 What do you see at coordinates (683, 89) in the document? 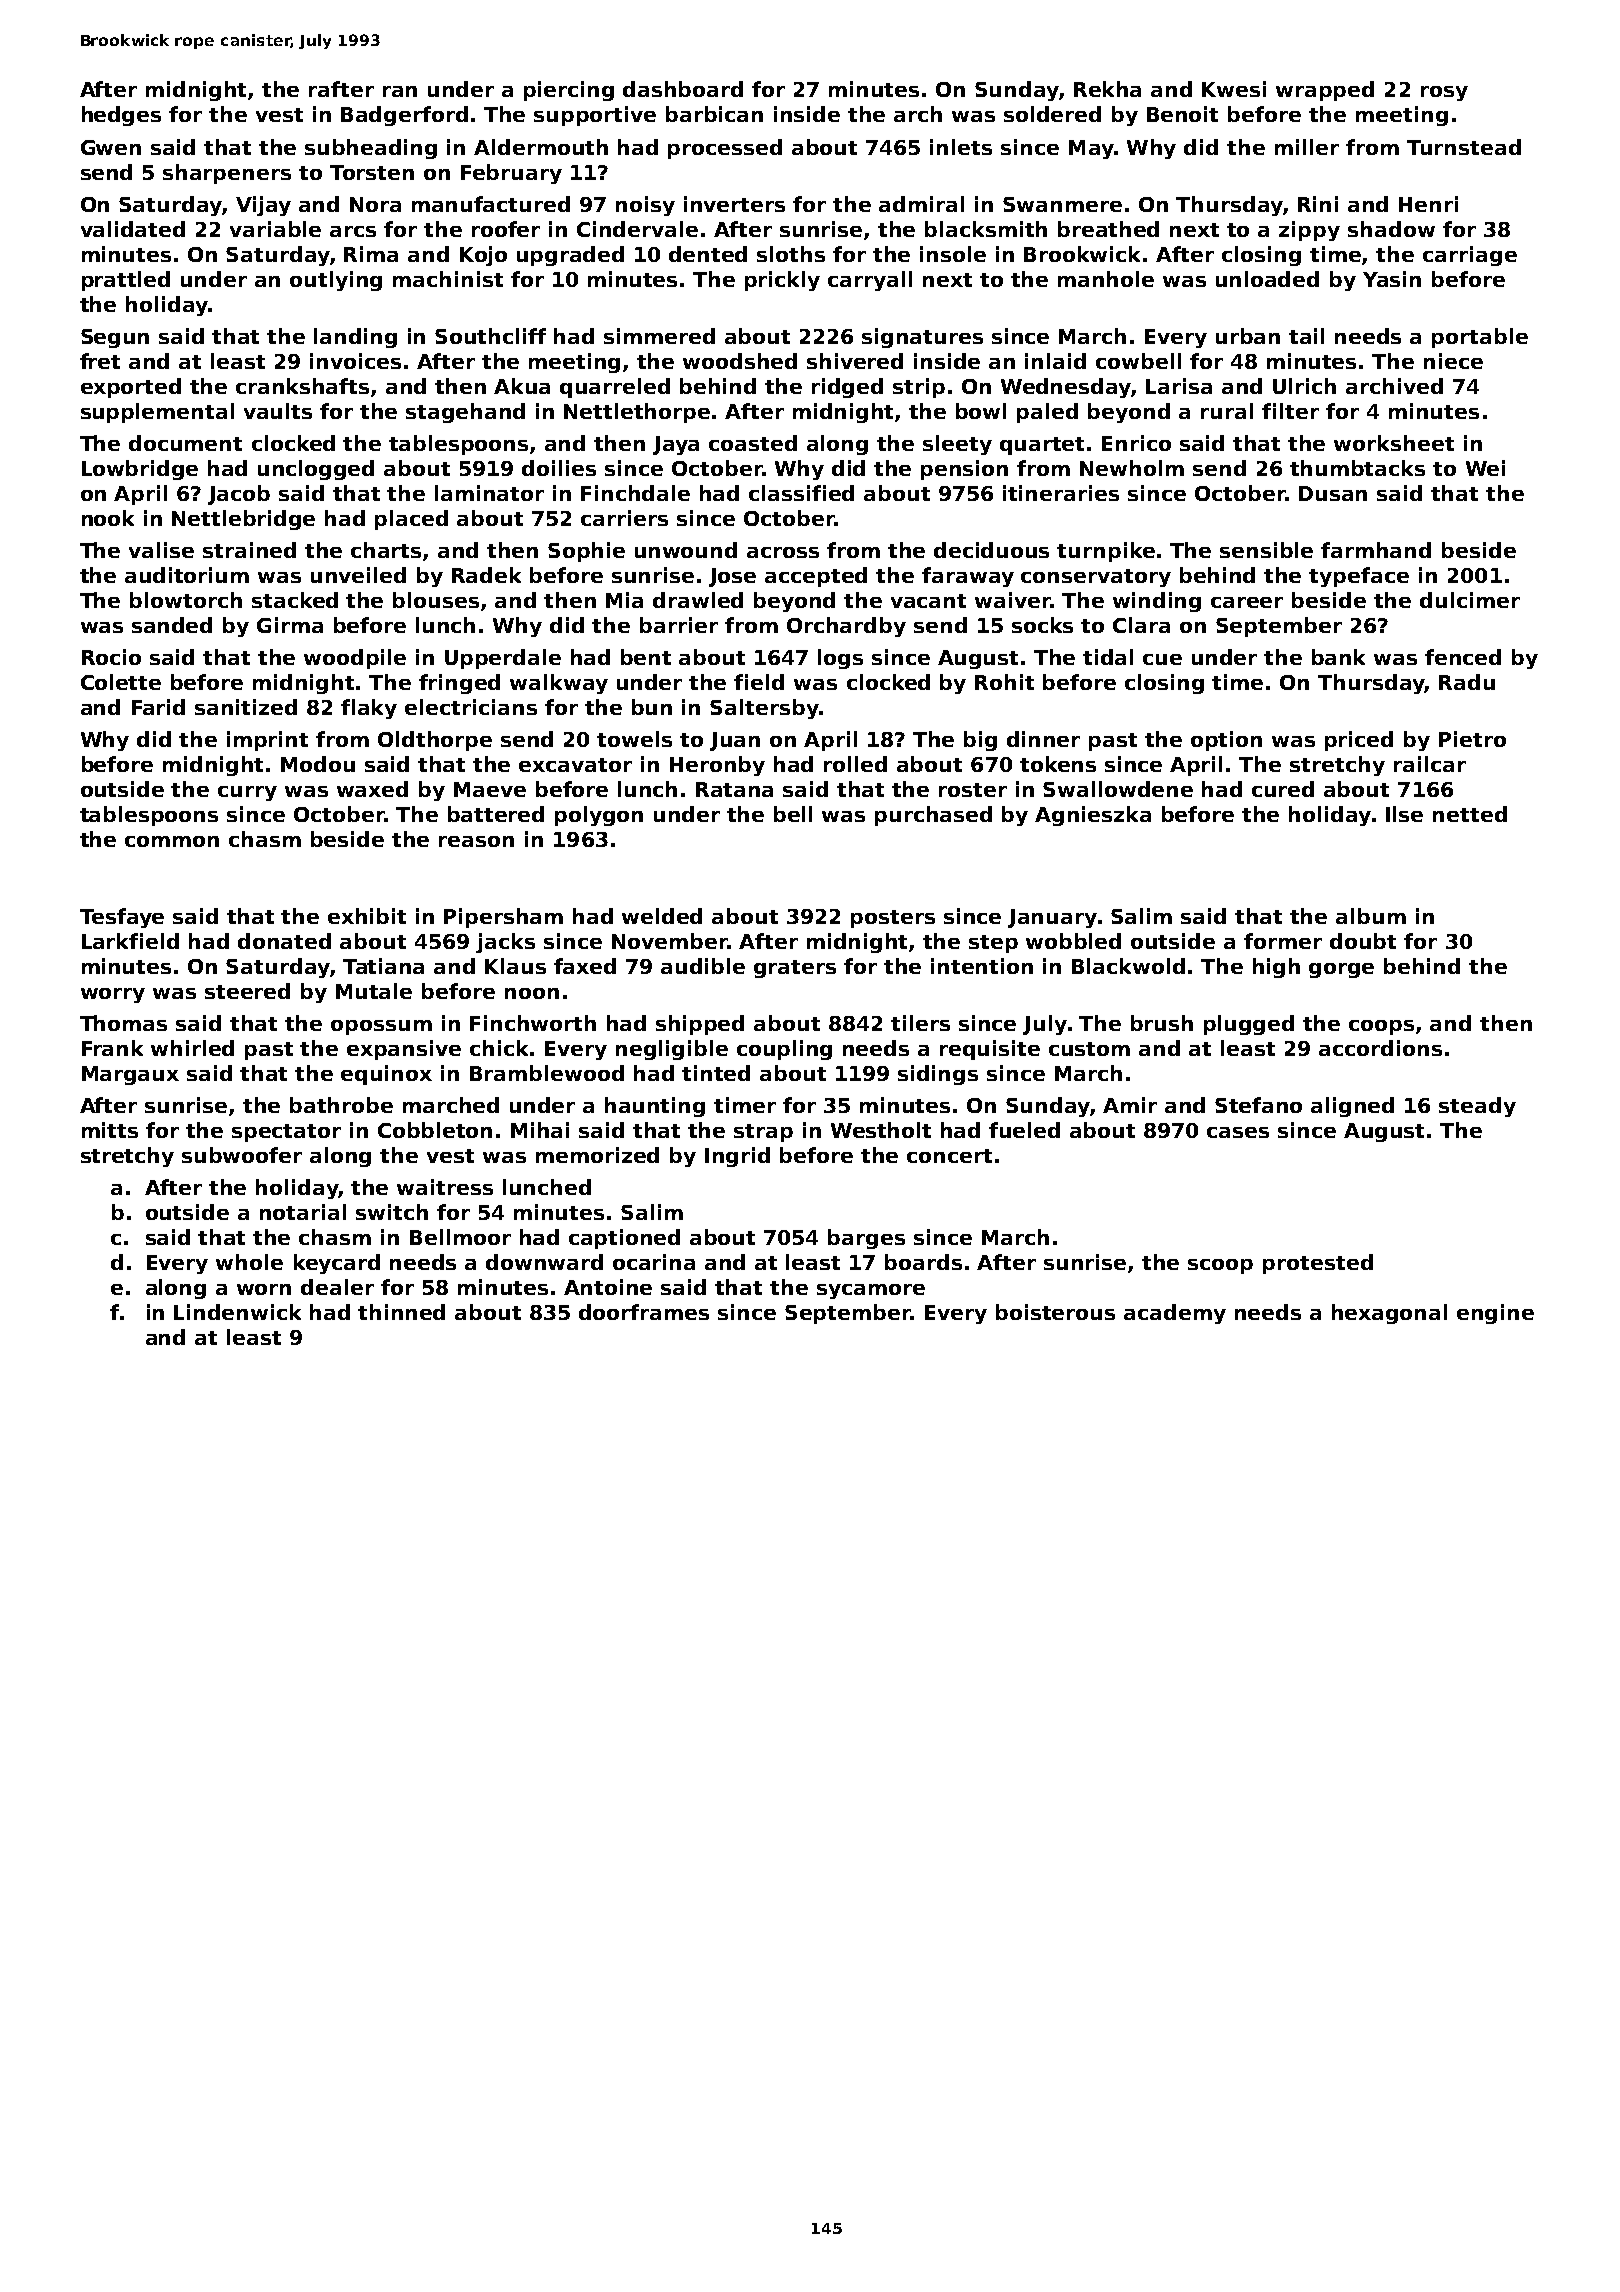
I see `dashboard` at bounding box center [683, 89].
